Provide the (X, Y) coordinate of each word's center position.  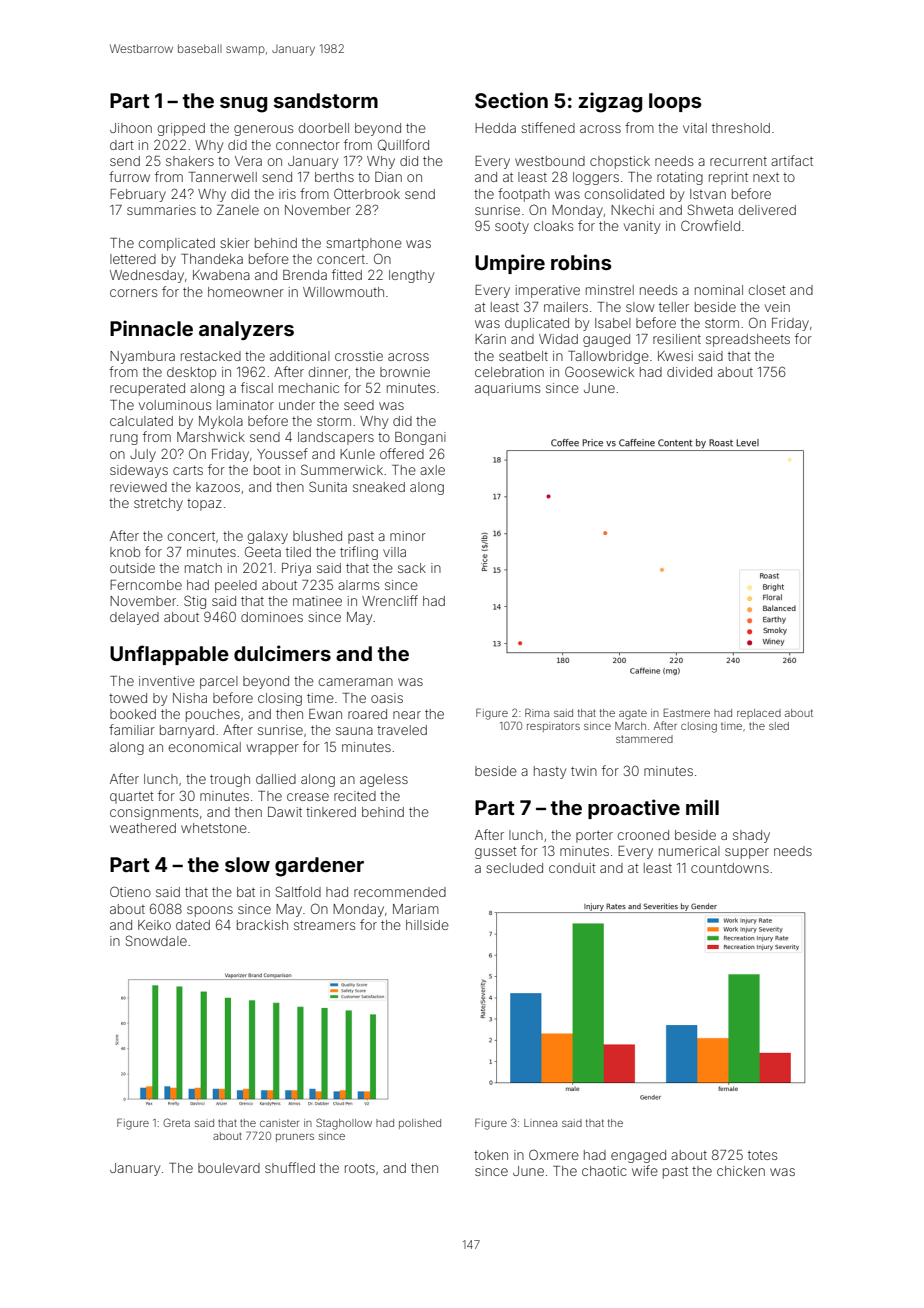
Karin (490, 339)
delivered (767, 210)
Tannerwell (223, 177)
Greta (176, 1122)
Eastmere (687, 712)
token (491, 1155)
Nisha (190, 698)
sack (412, 568)
